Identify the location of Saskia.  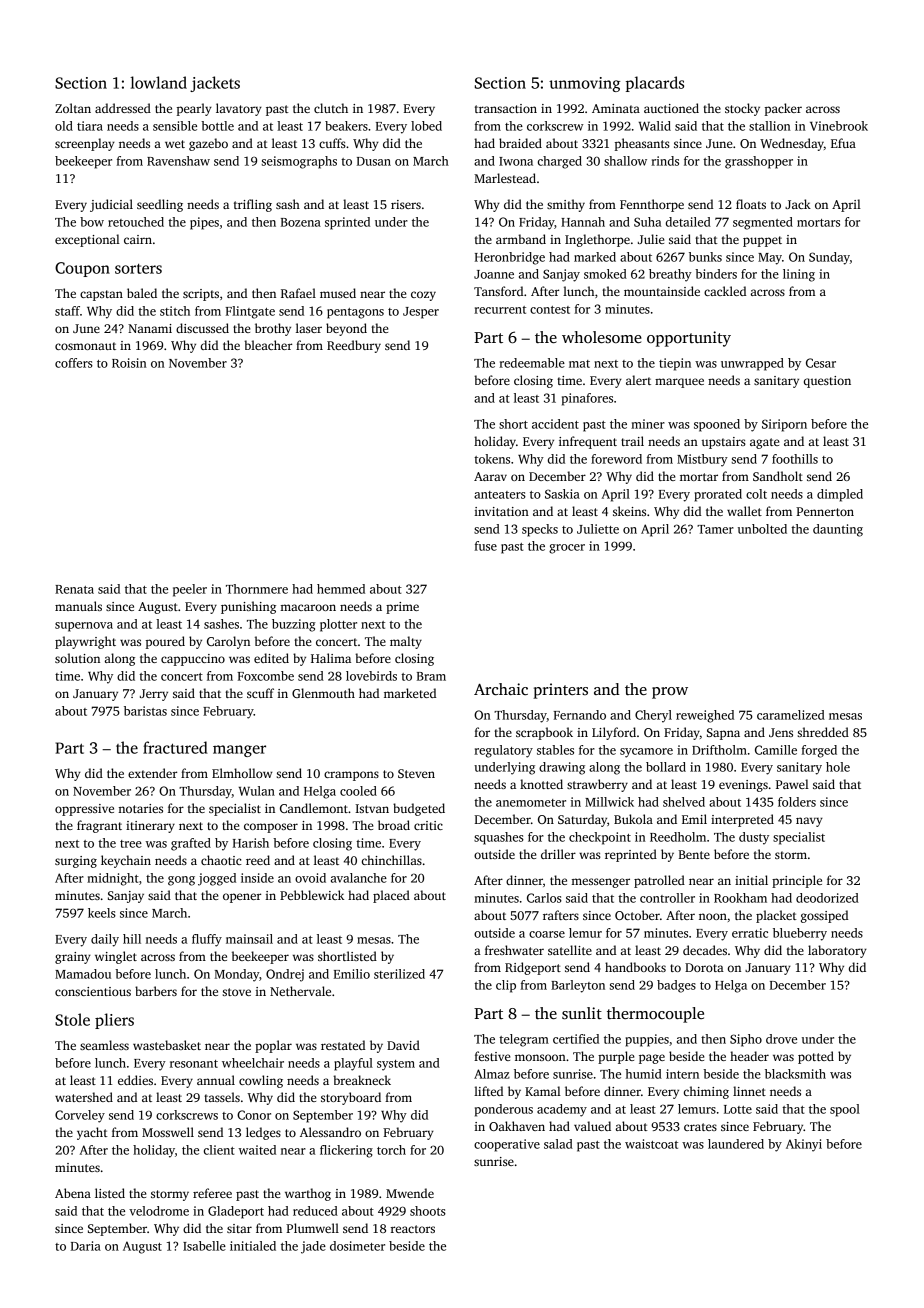
(562, 494).
